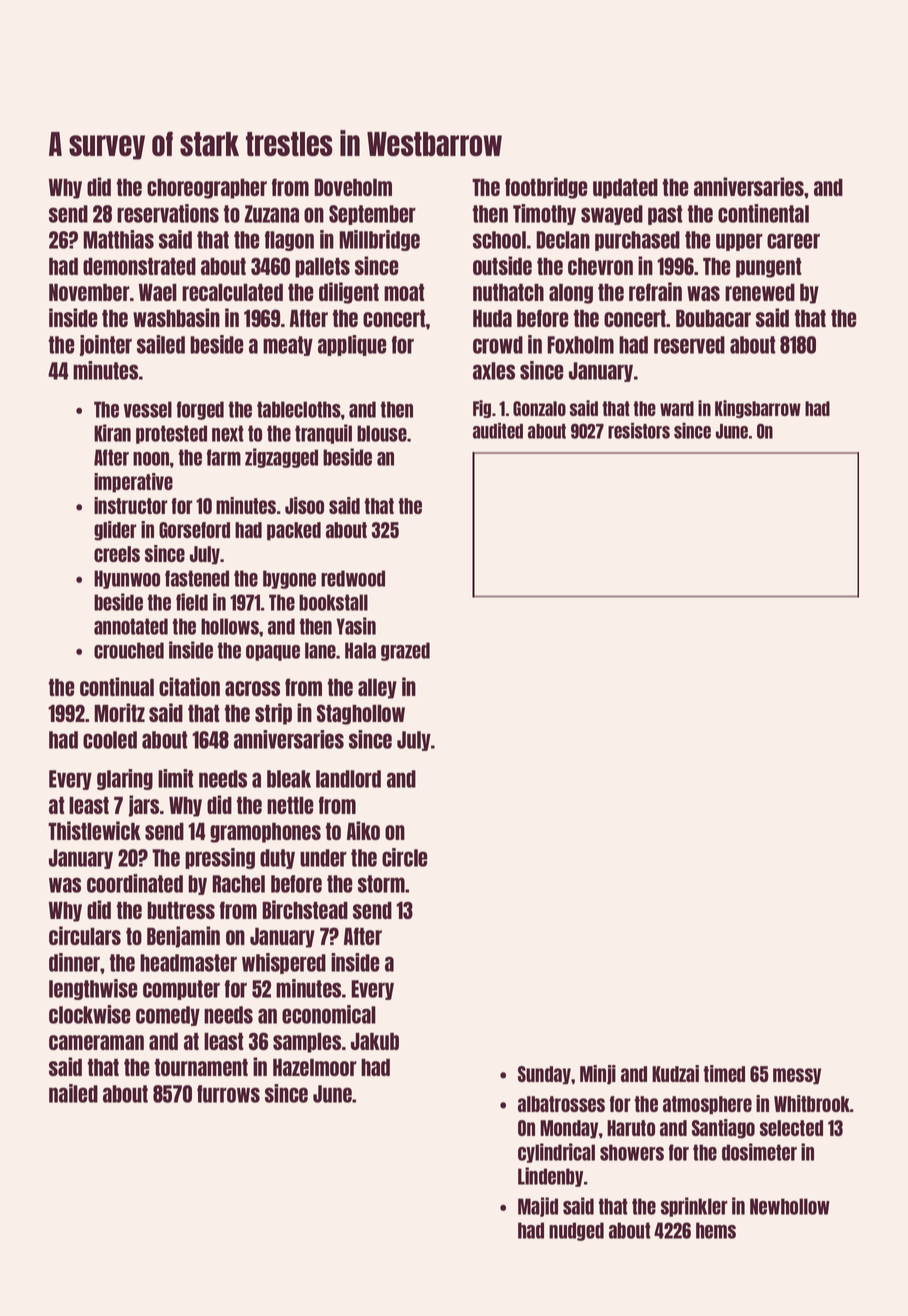  What do you see at coordinates (405, 651) in the screenshot?
I see `grazed` at bounding box center [405, 651].
